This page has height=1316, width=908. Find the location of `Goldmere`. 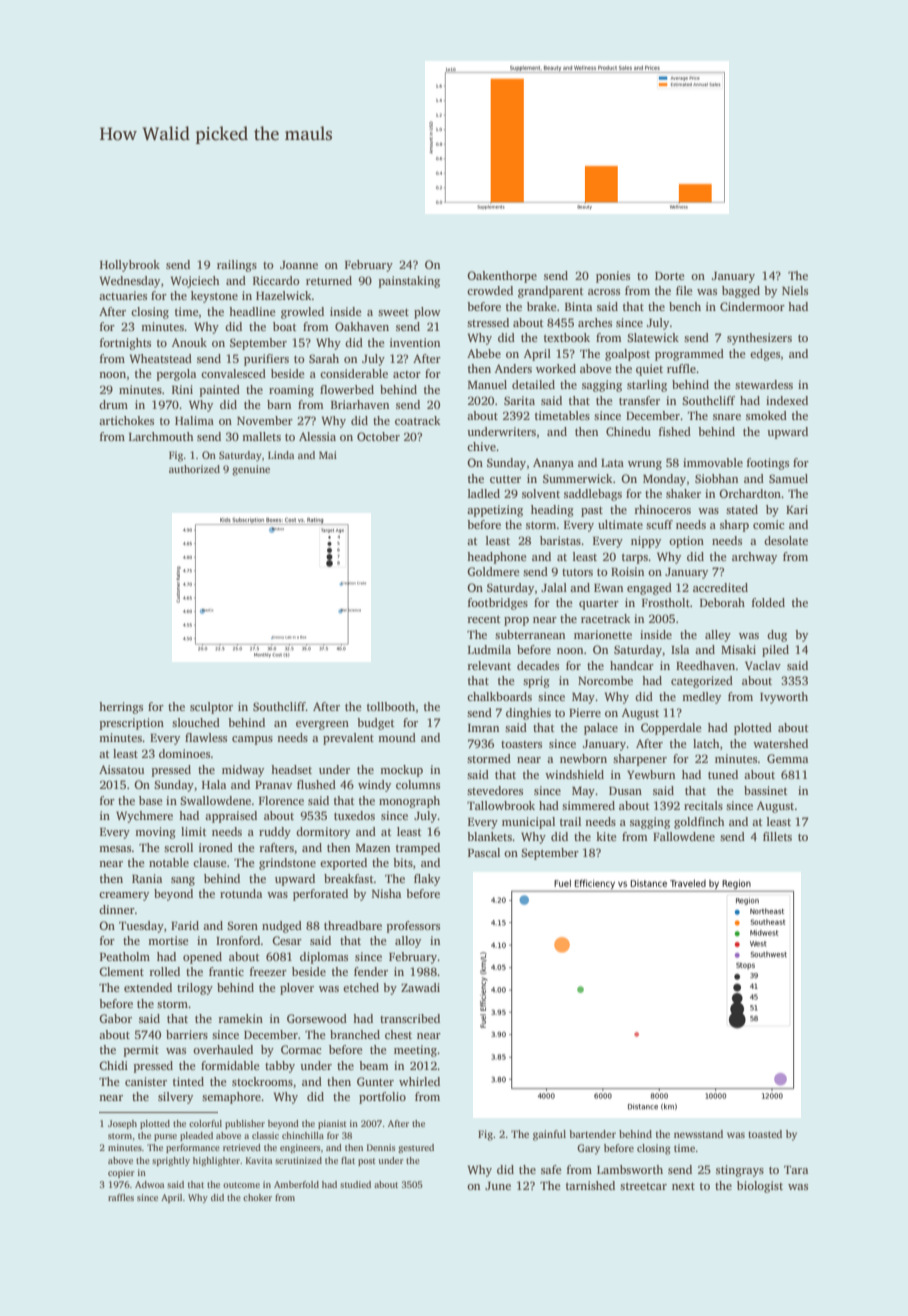

Goldmere is located at coordinates (493, 571).
